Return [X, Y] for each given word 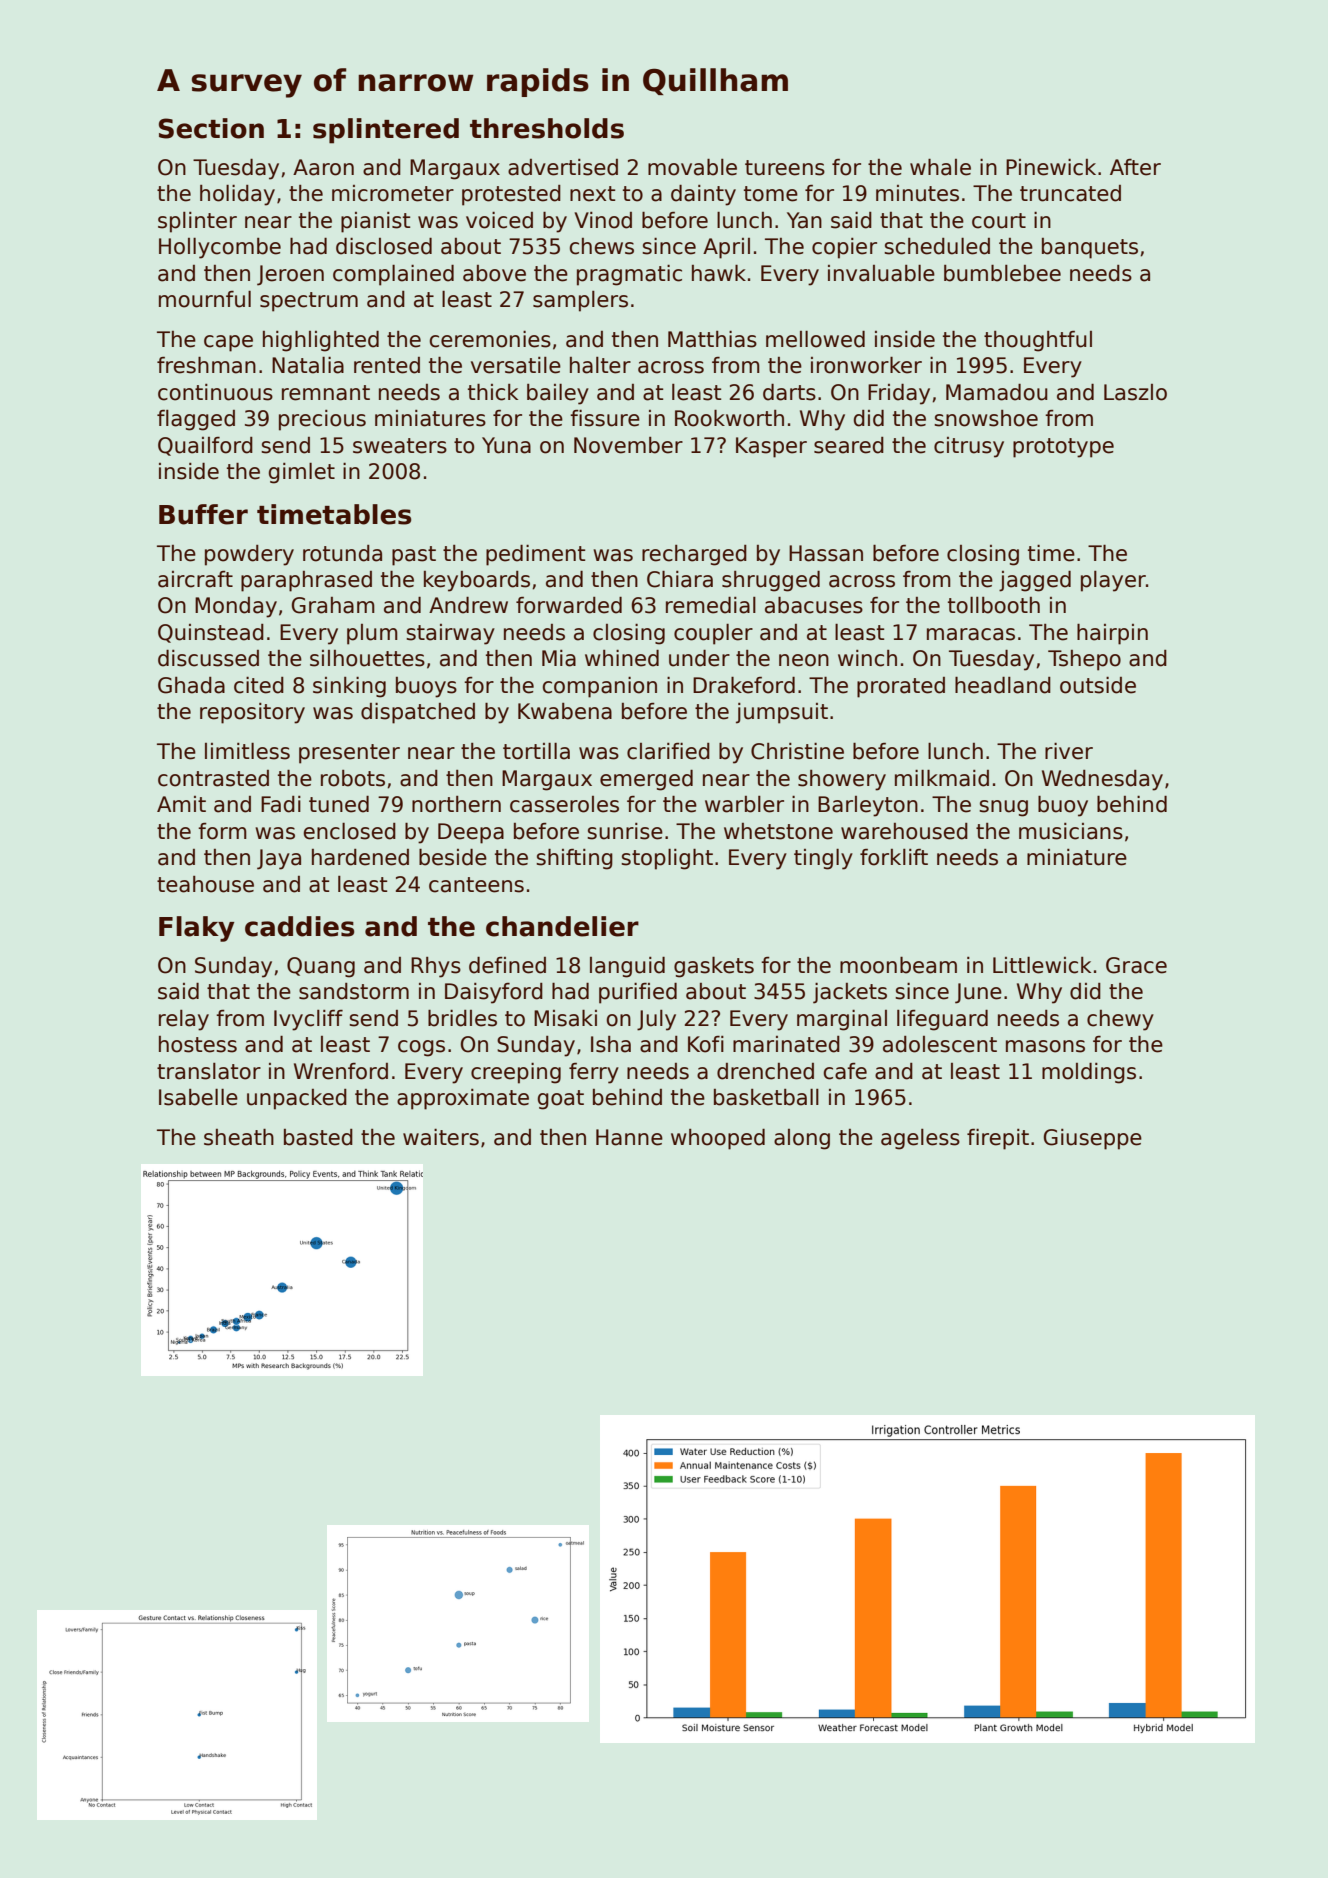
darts [789, 392]
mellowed [815, 339]
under [699, 658]
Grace [1136, 965]
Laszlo [1135, 392]
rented [387, 365]
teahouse [205, 884]
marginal [842, 1020]
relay [184, 1020]
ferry [594, 1073]
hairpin [1112, 634]
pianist [375, 222]
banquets [1090, 248]
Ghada [191, 685]
